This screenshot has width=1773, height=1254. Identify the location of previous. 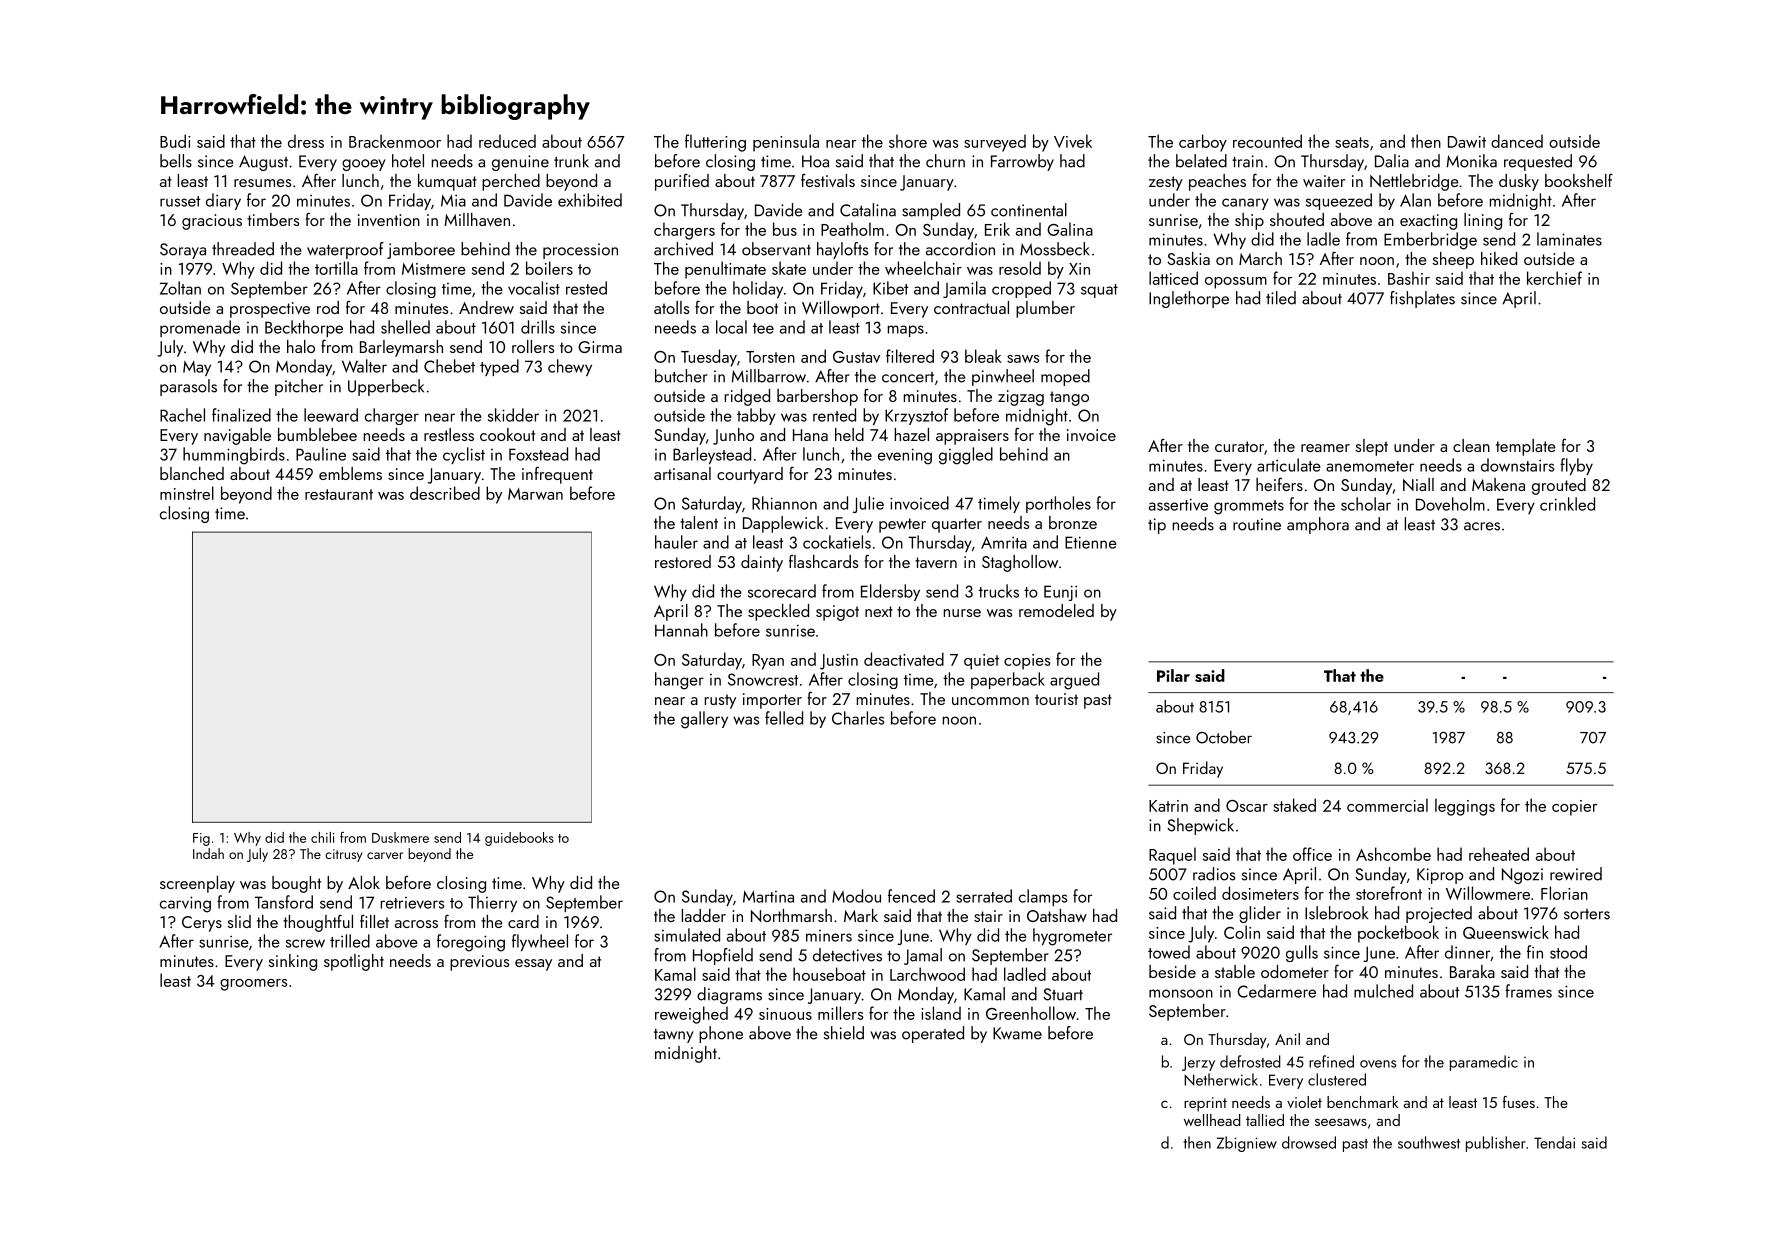
(479, 963).
